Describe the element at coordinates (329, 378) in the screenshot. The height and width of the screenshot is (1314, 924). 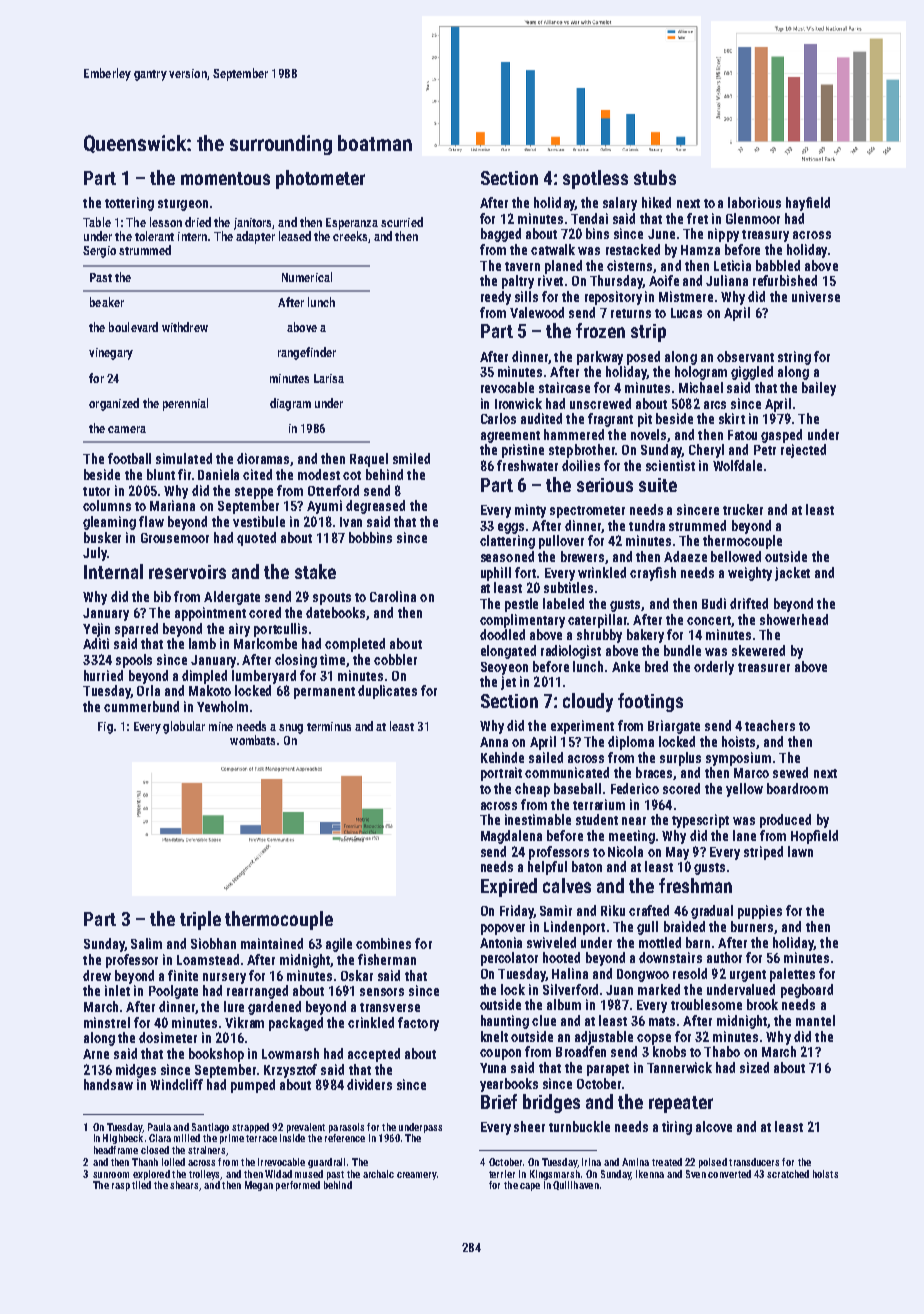
I see `Larisa` at that location.
